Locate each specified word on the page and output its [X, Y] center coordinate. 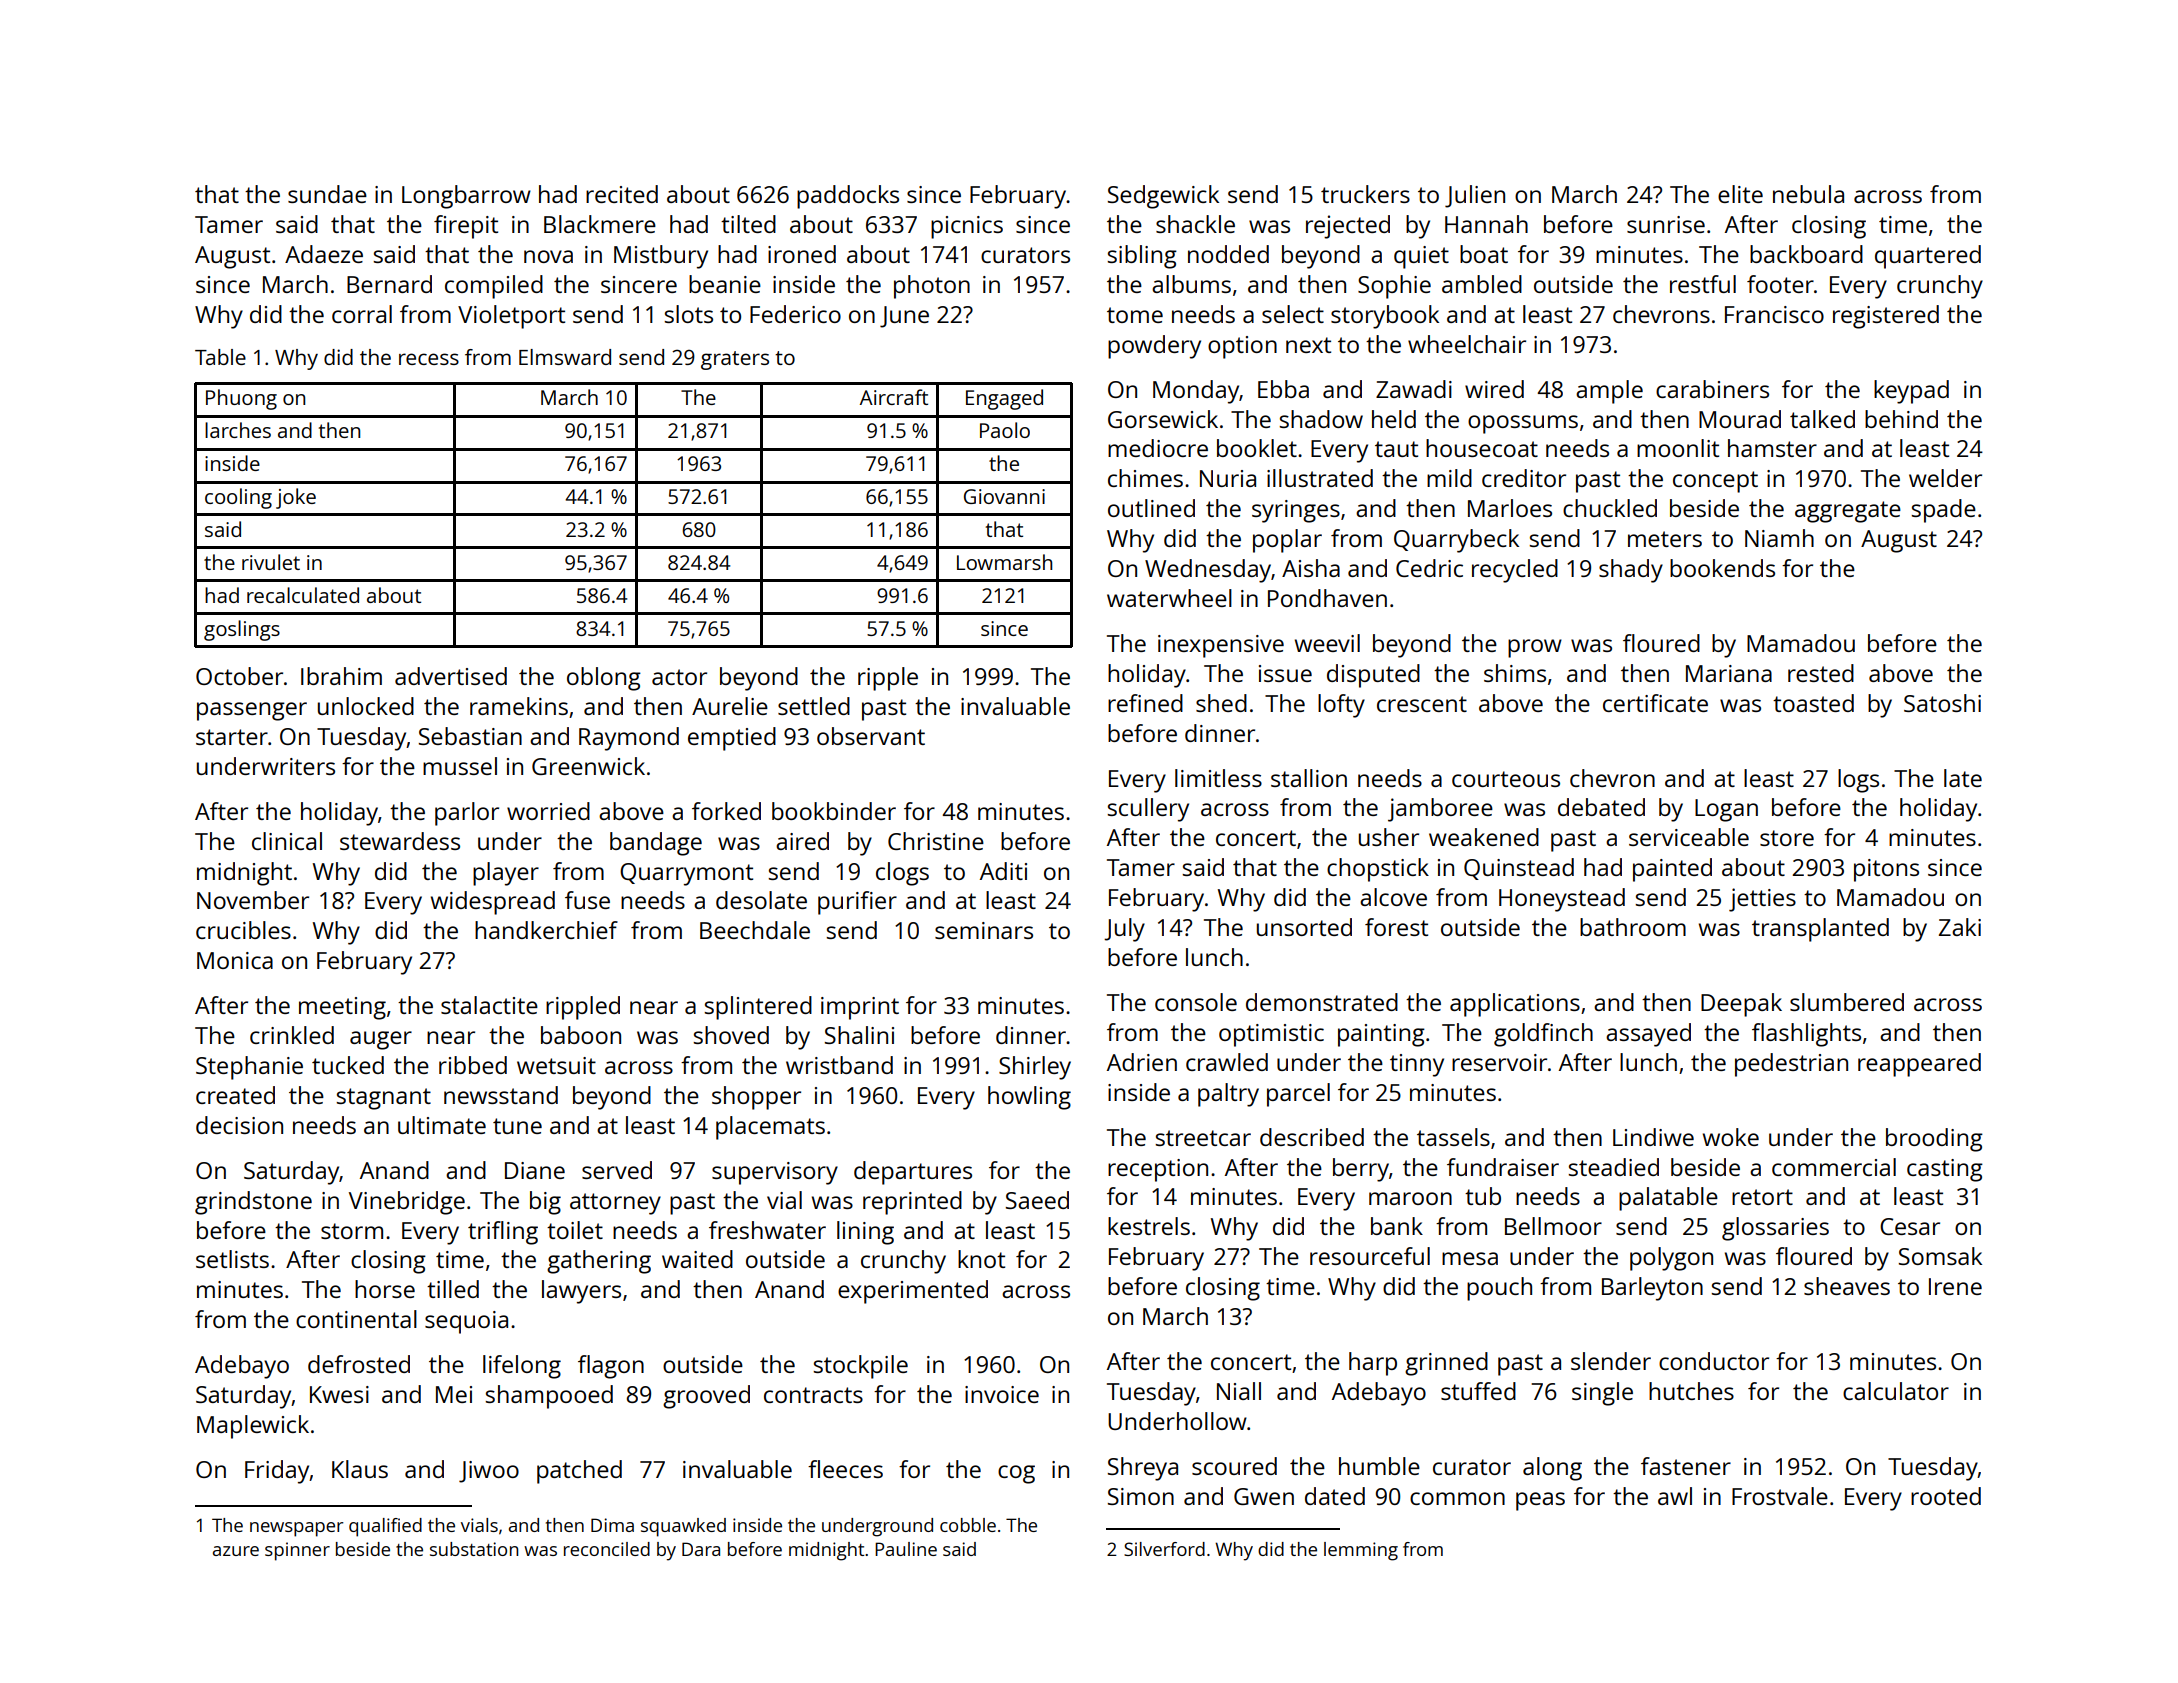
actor [679, 677]
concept [1715, 482]
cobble [968, 1525]
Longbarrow [466, 197]
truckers [1365, 194]
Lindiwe [1653, 1137]
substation [474, 1549]
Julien [1475, 196]
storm [352, 1231]
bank [1397, 1226]
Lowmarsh [1004, 562]
